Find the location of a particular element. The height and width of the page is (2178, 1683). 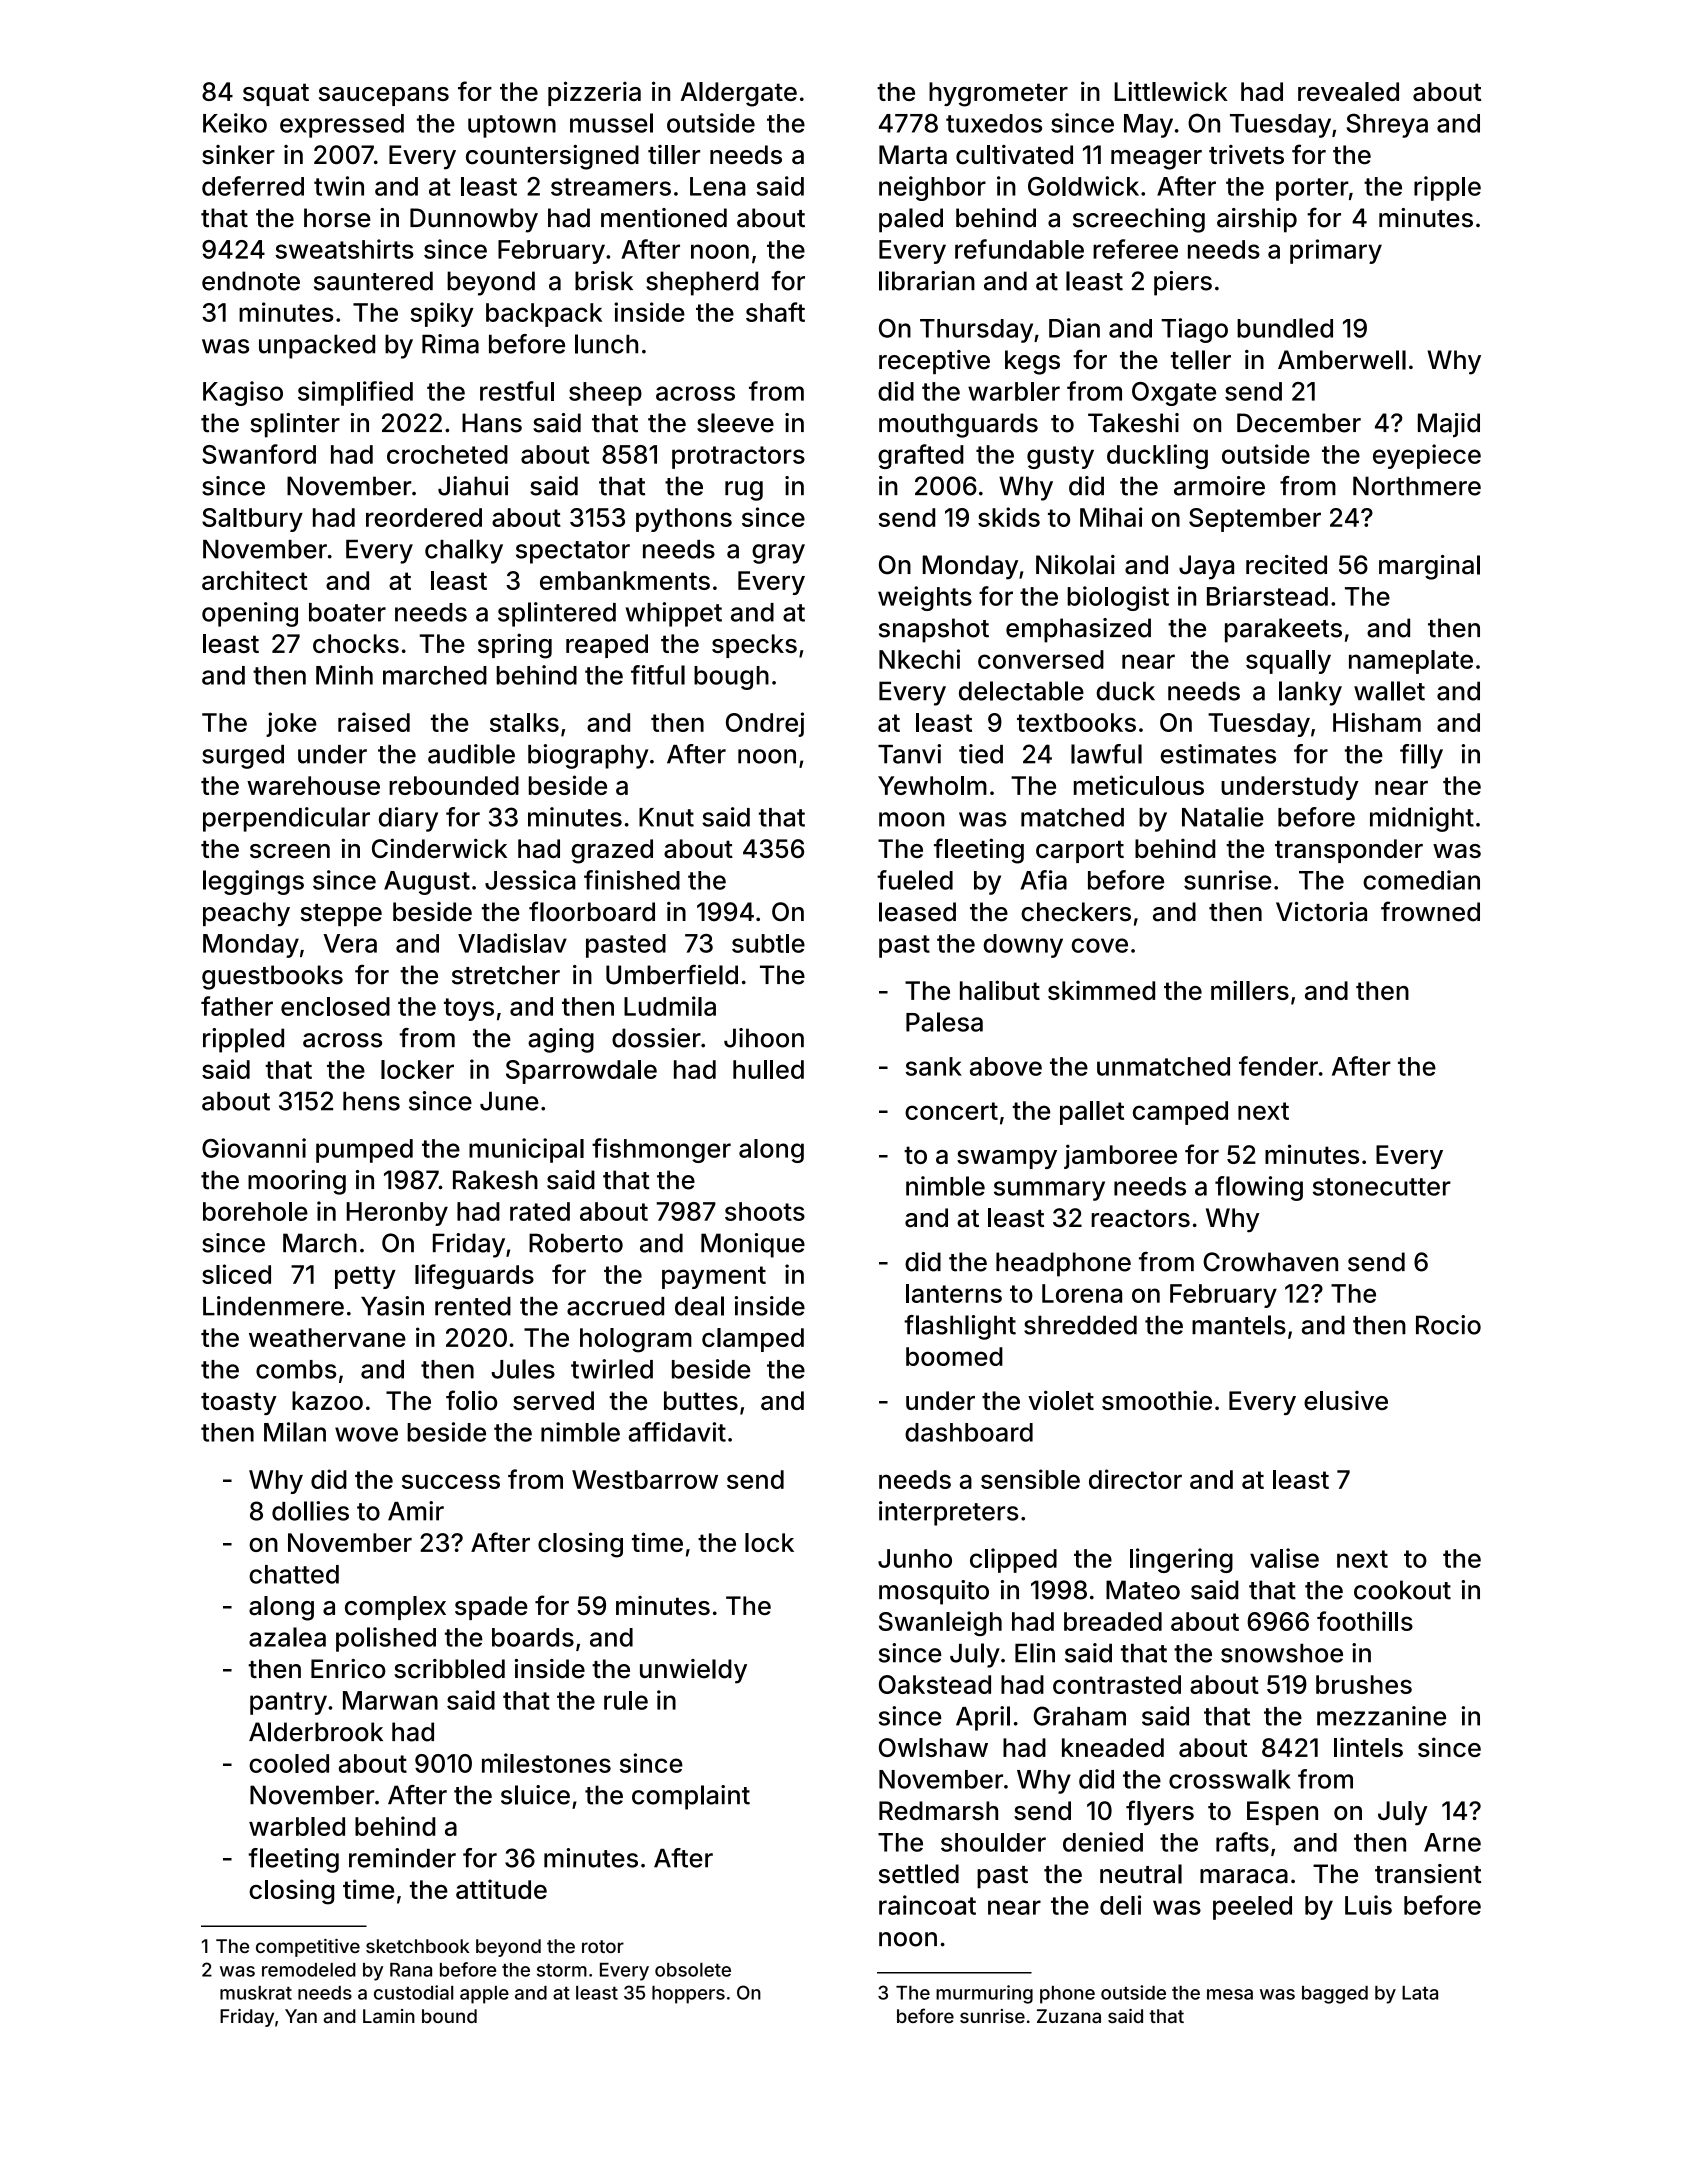

Milan is located at coordinates (295, 1432).
